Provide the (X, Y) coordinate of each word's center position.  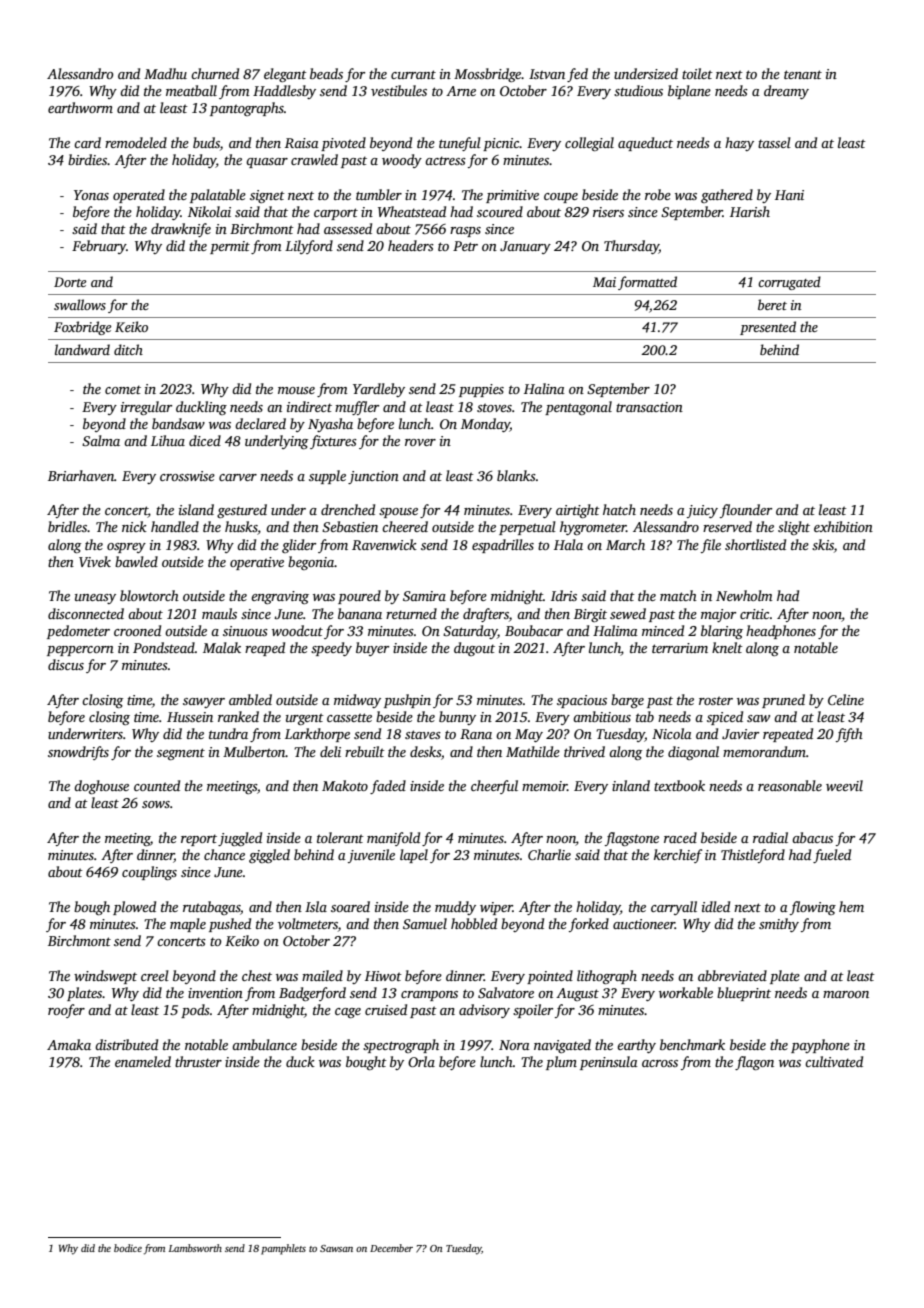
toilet (697, 73)
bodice (128, 1248)
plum (561, 1063)
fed (577, 75)
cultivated (834, 1061)
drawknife (181, 230)
